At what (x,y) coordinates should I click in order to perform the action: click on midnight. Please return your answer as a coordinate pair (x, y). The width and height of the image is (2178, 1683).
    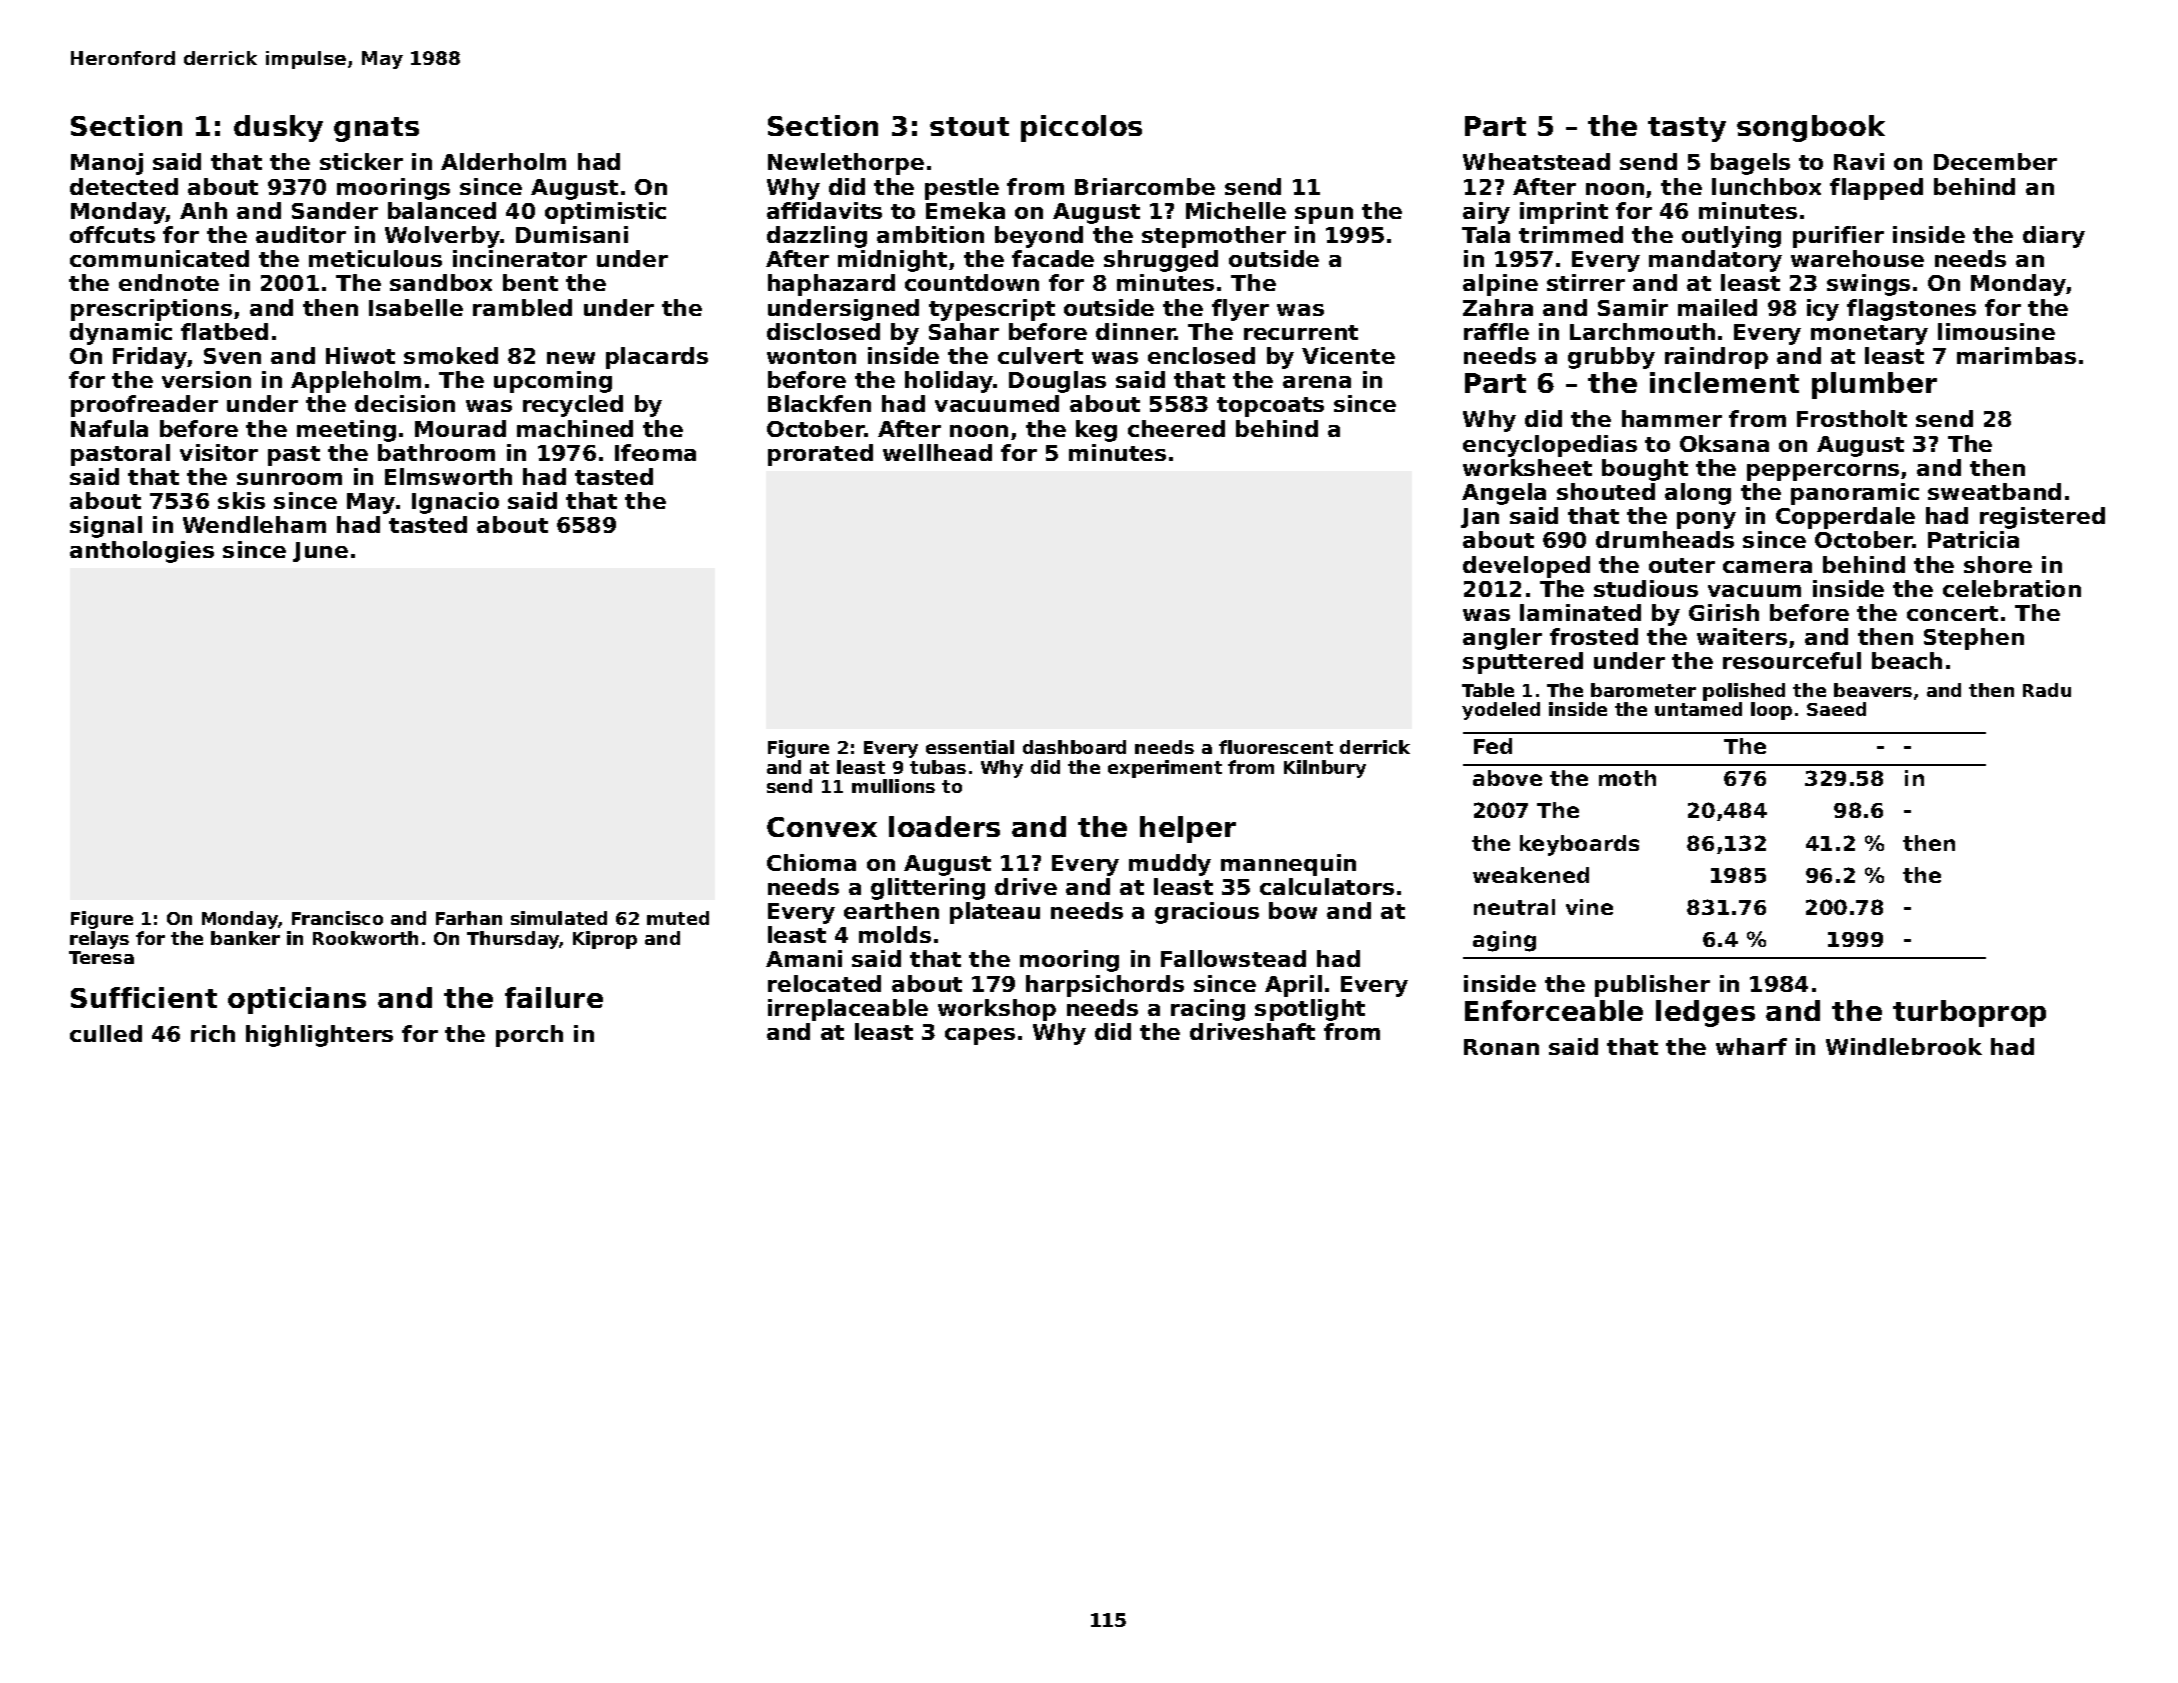
    Looking at the image, I should click on (892, 261).
